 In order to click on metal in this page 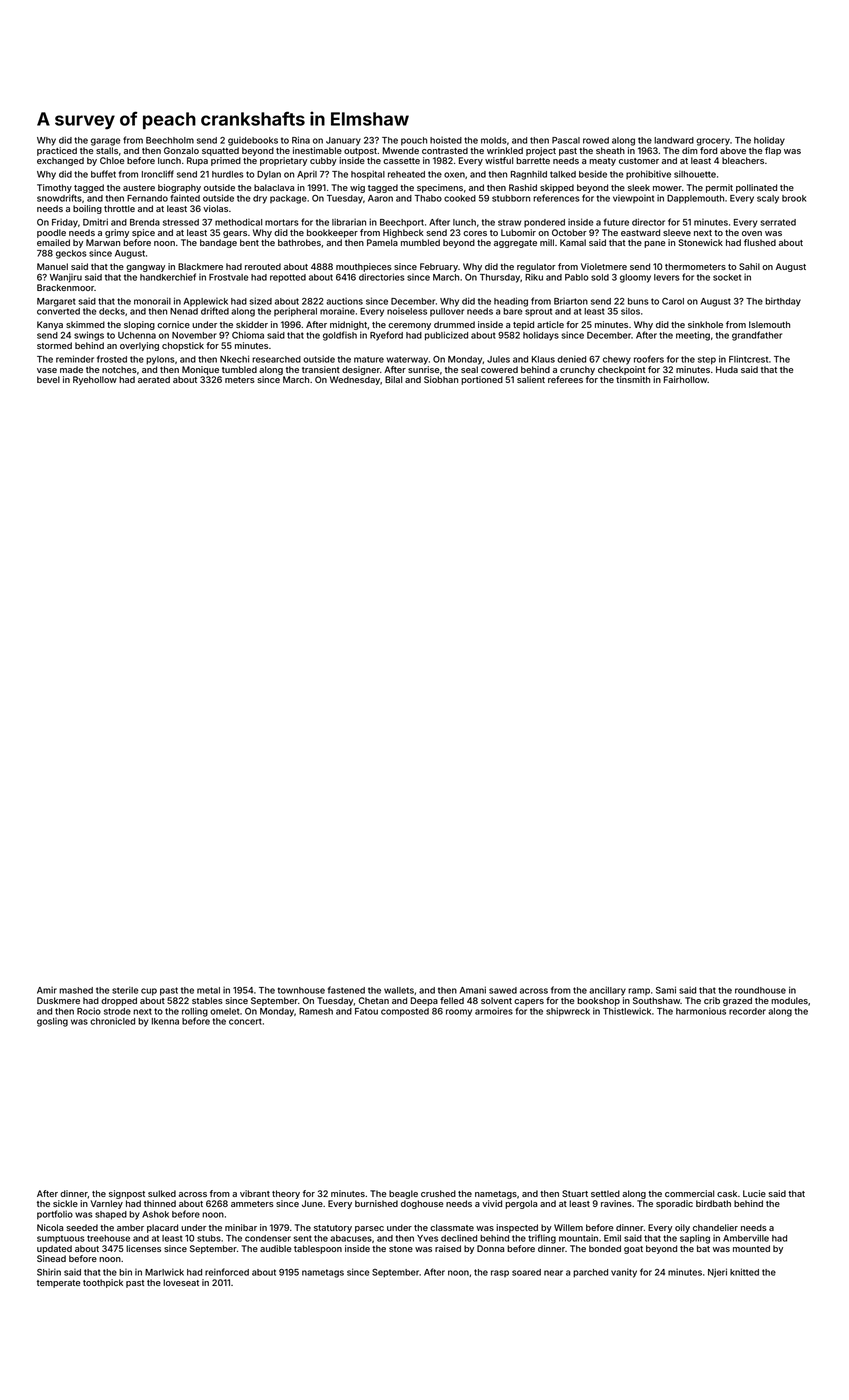, I will do `click(208, 990)`.
